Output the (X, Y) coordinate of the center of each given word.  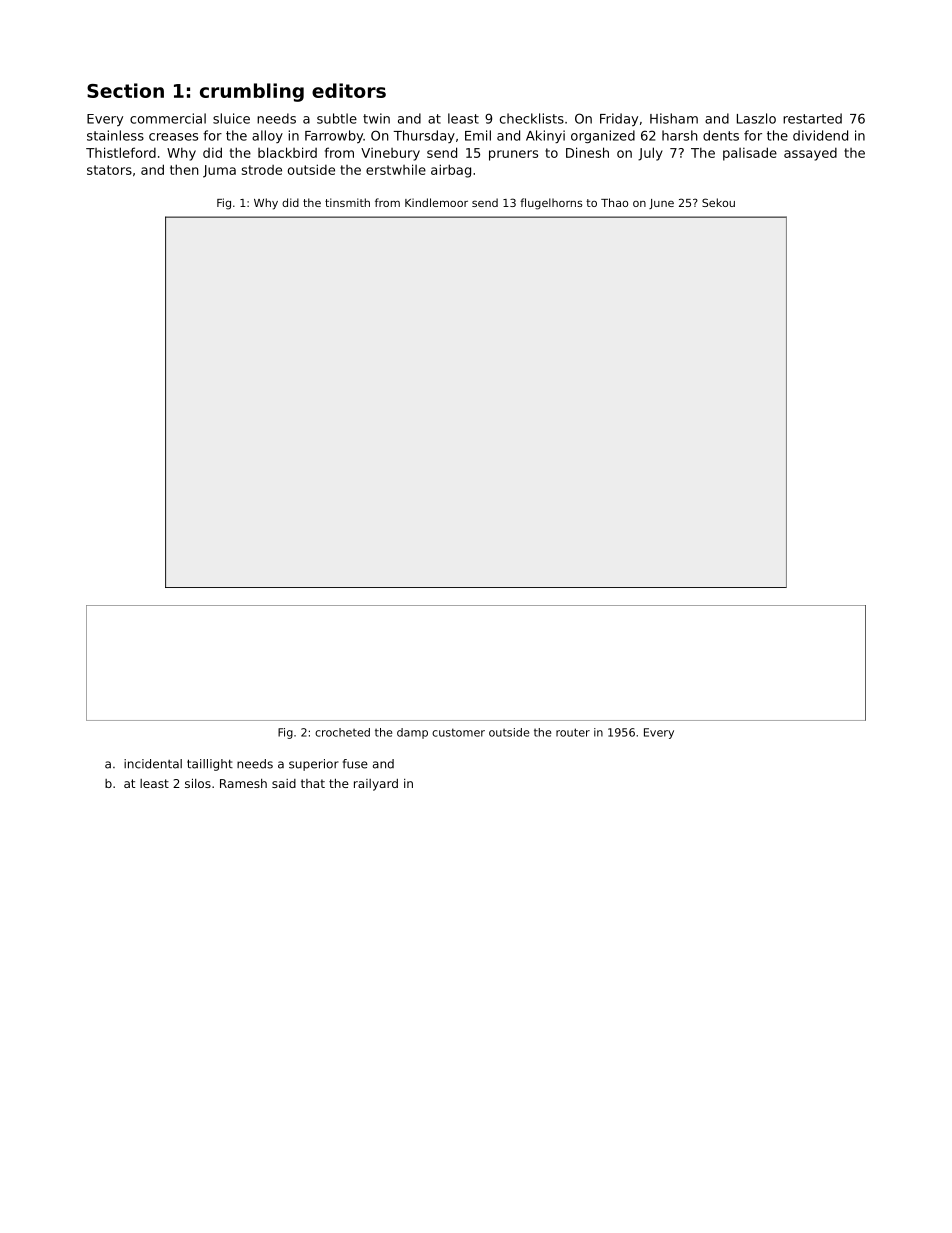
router (573, 732)
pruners (513, 155)
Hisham (674, 118)
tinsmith (347, 202)
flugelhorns (551, 204)
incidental (153, 764)
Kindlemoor (436, 202)
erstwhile (396, 169)
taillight (210, 765)
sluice (231, 118)
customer (458, 732)
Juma (219, 171)
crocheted (342, 732)
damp (412, 733)
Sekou (718, 202)
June (661, 204)
